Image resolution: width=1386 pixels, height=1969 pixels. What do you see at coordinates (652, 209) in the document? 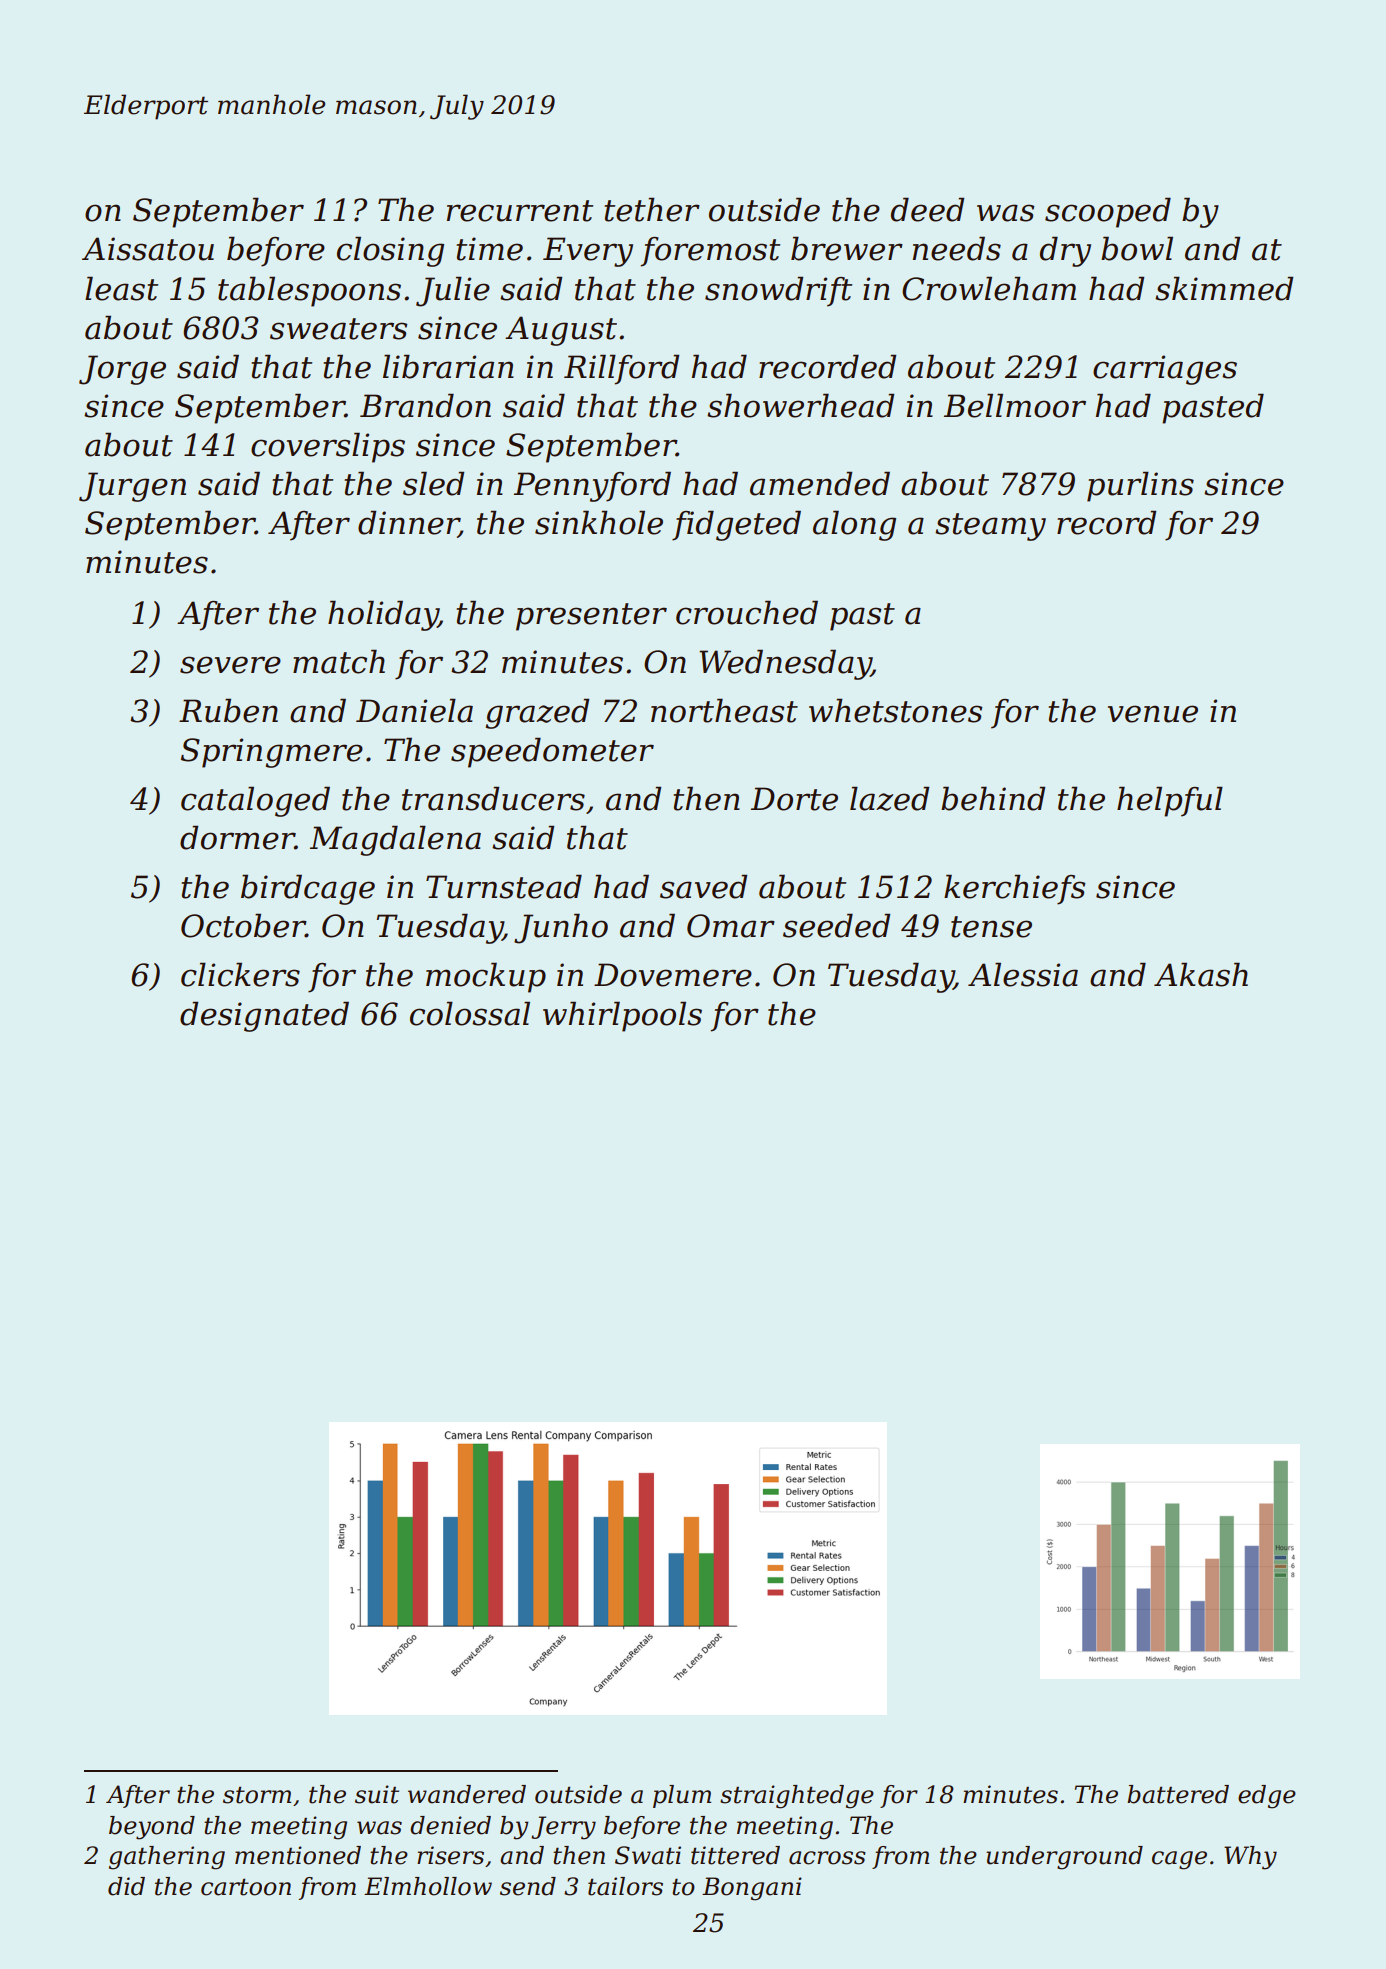
I see `tether` at bounding box center [652, 209].
